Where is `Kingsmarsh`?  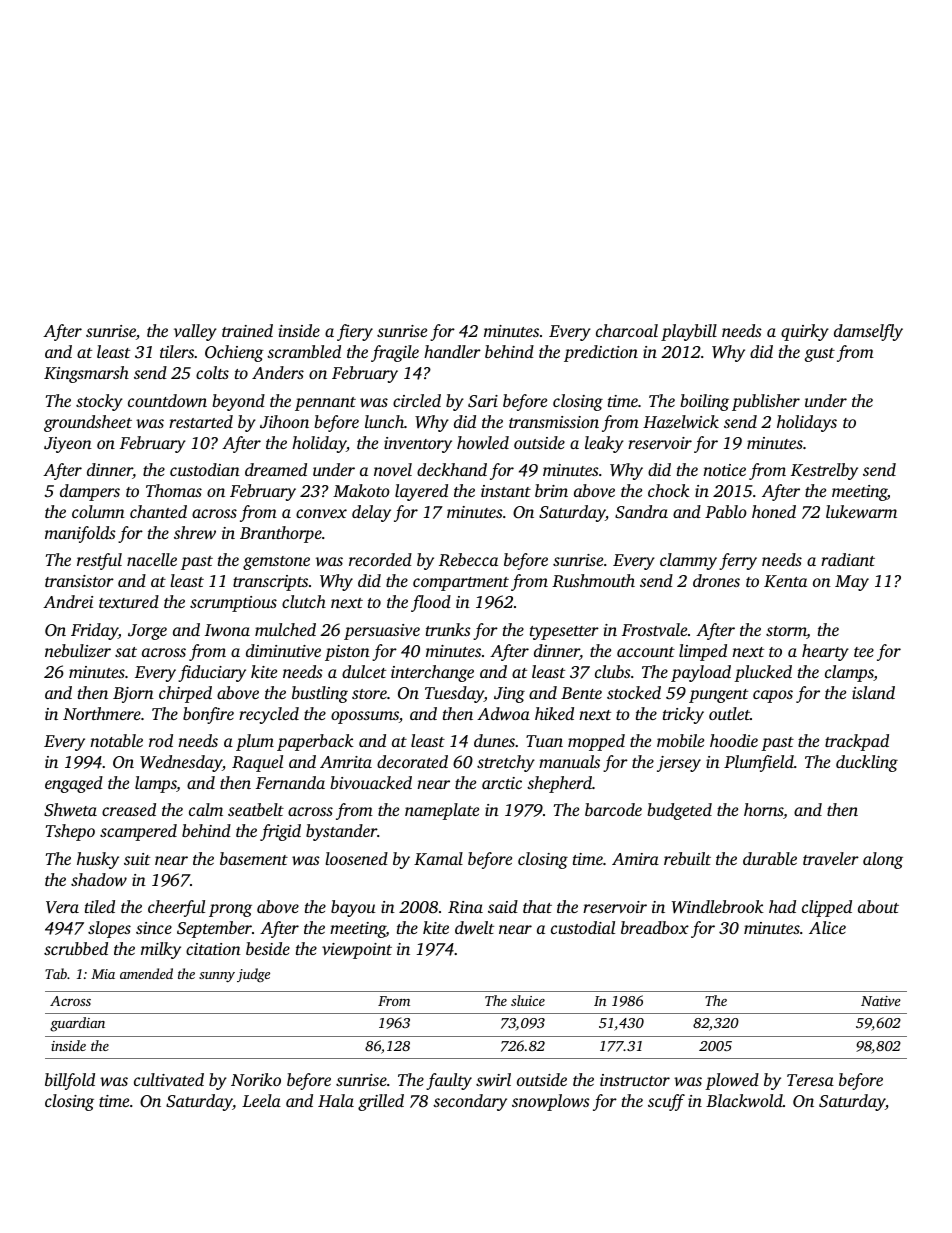
Kingsmarsh is located at coordinates (86, 374).
